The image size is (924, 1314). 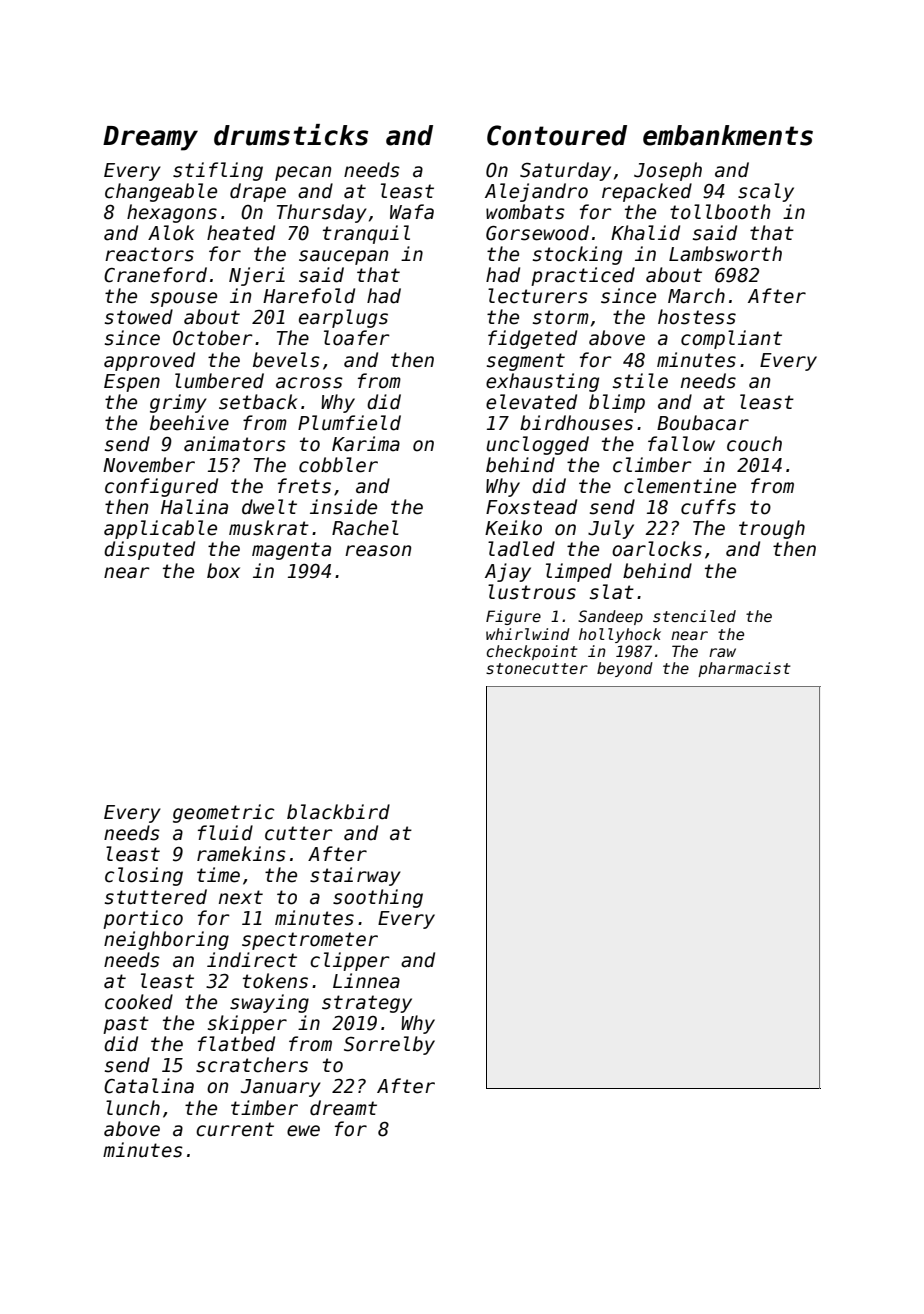 I want to click on scaly, so click(x=766, y=192).
